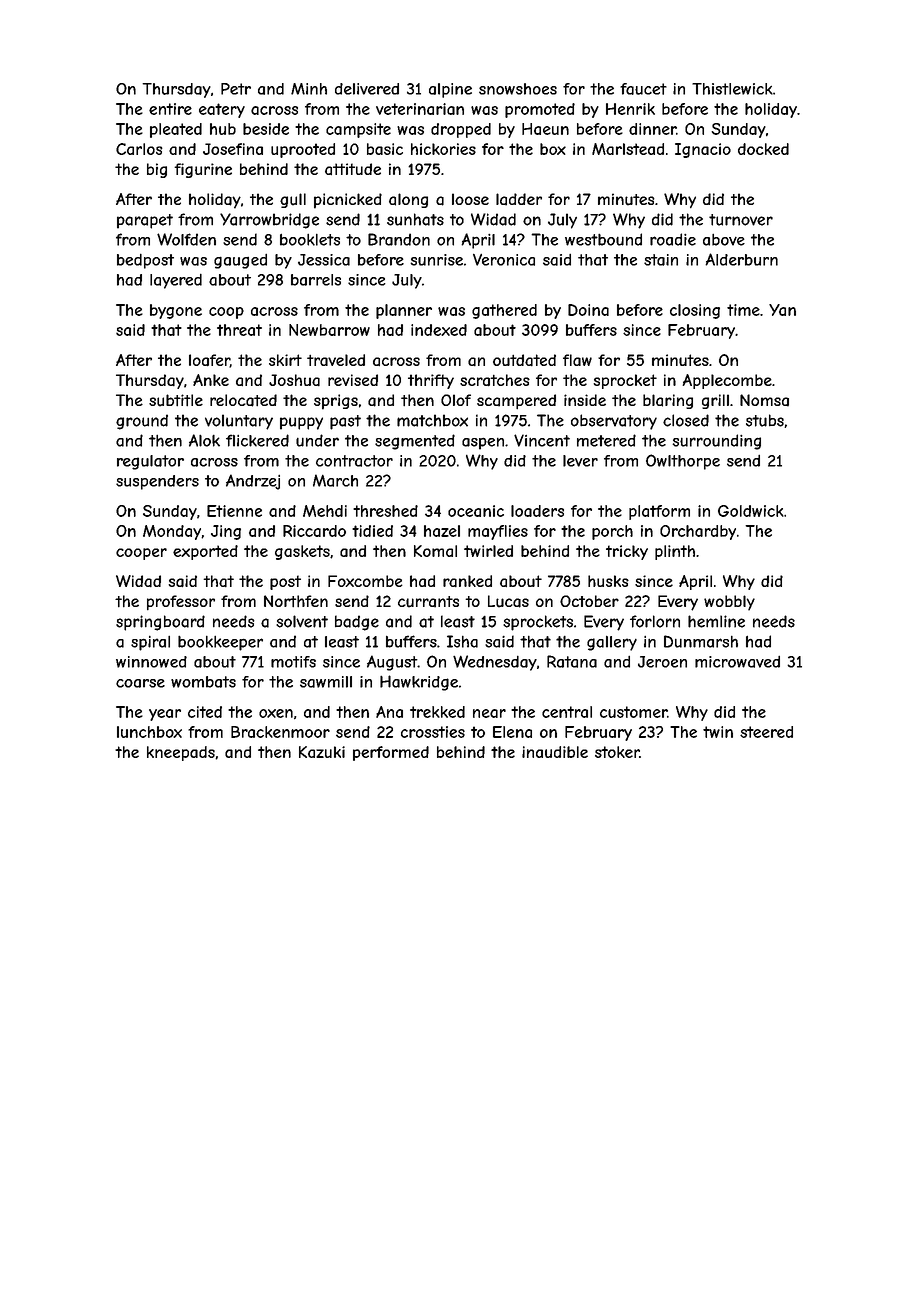  What do you see at coordinates (170, 109) in the screenshot?
I see `entire` at bounding box center [170, 109].
